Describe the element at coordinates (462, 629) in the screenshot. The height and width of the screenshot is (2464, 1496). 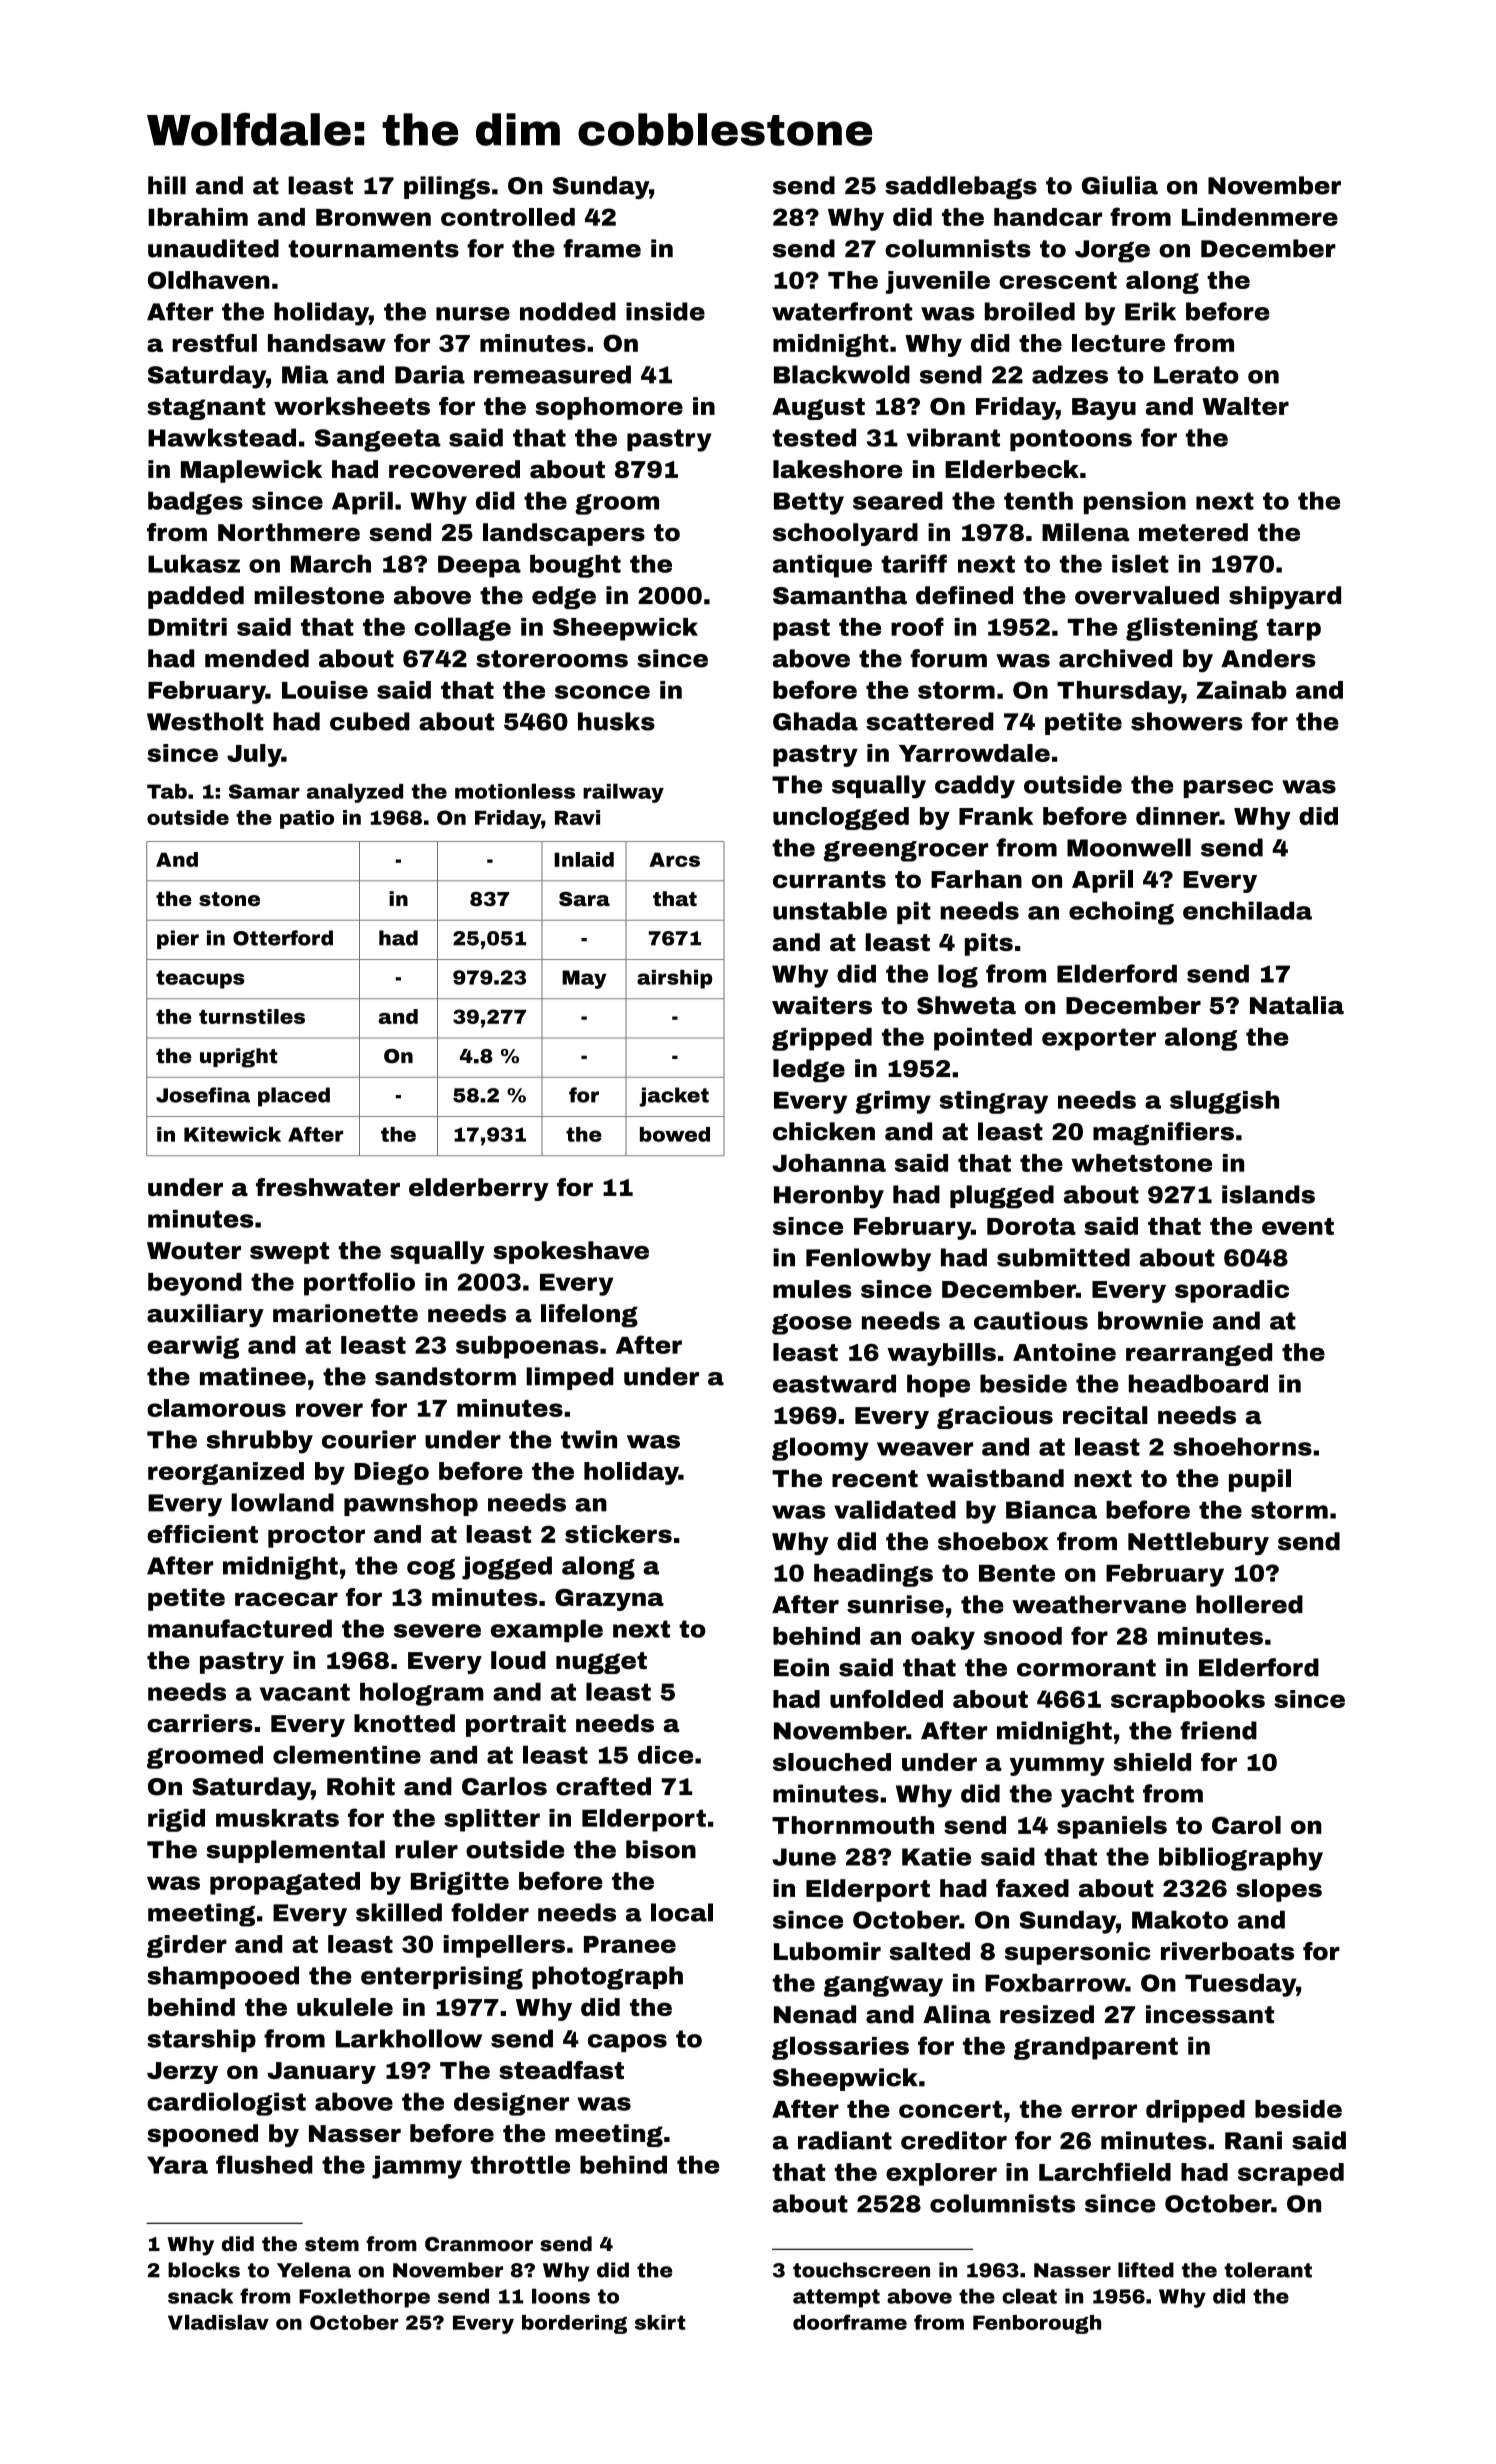
I see `collage` at that location.
